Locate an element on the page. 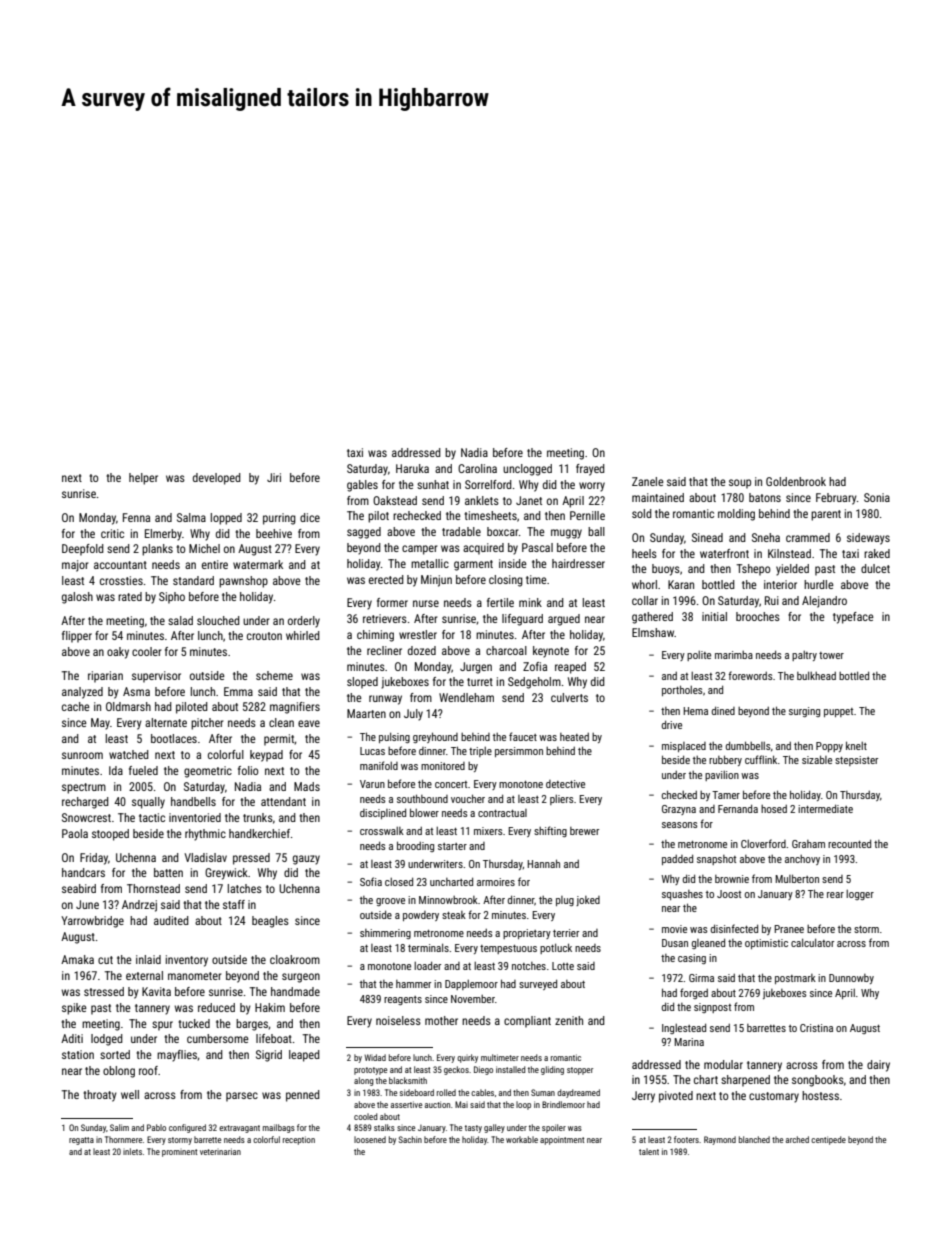  dumbbells is located at coordinates (748, 745).
